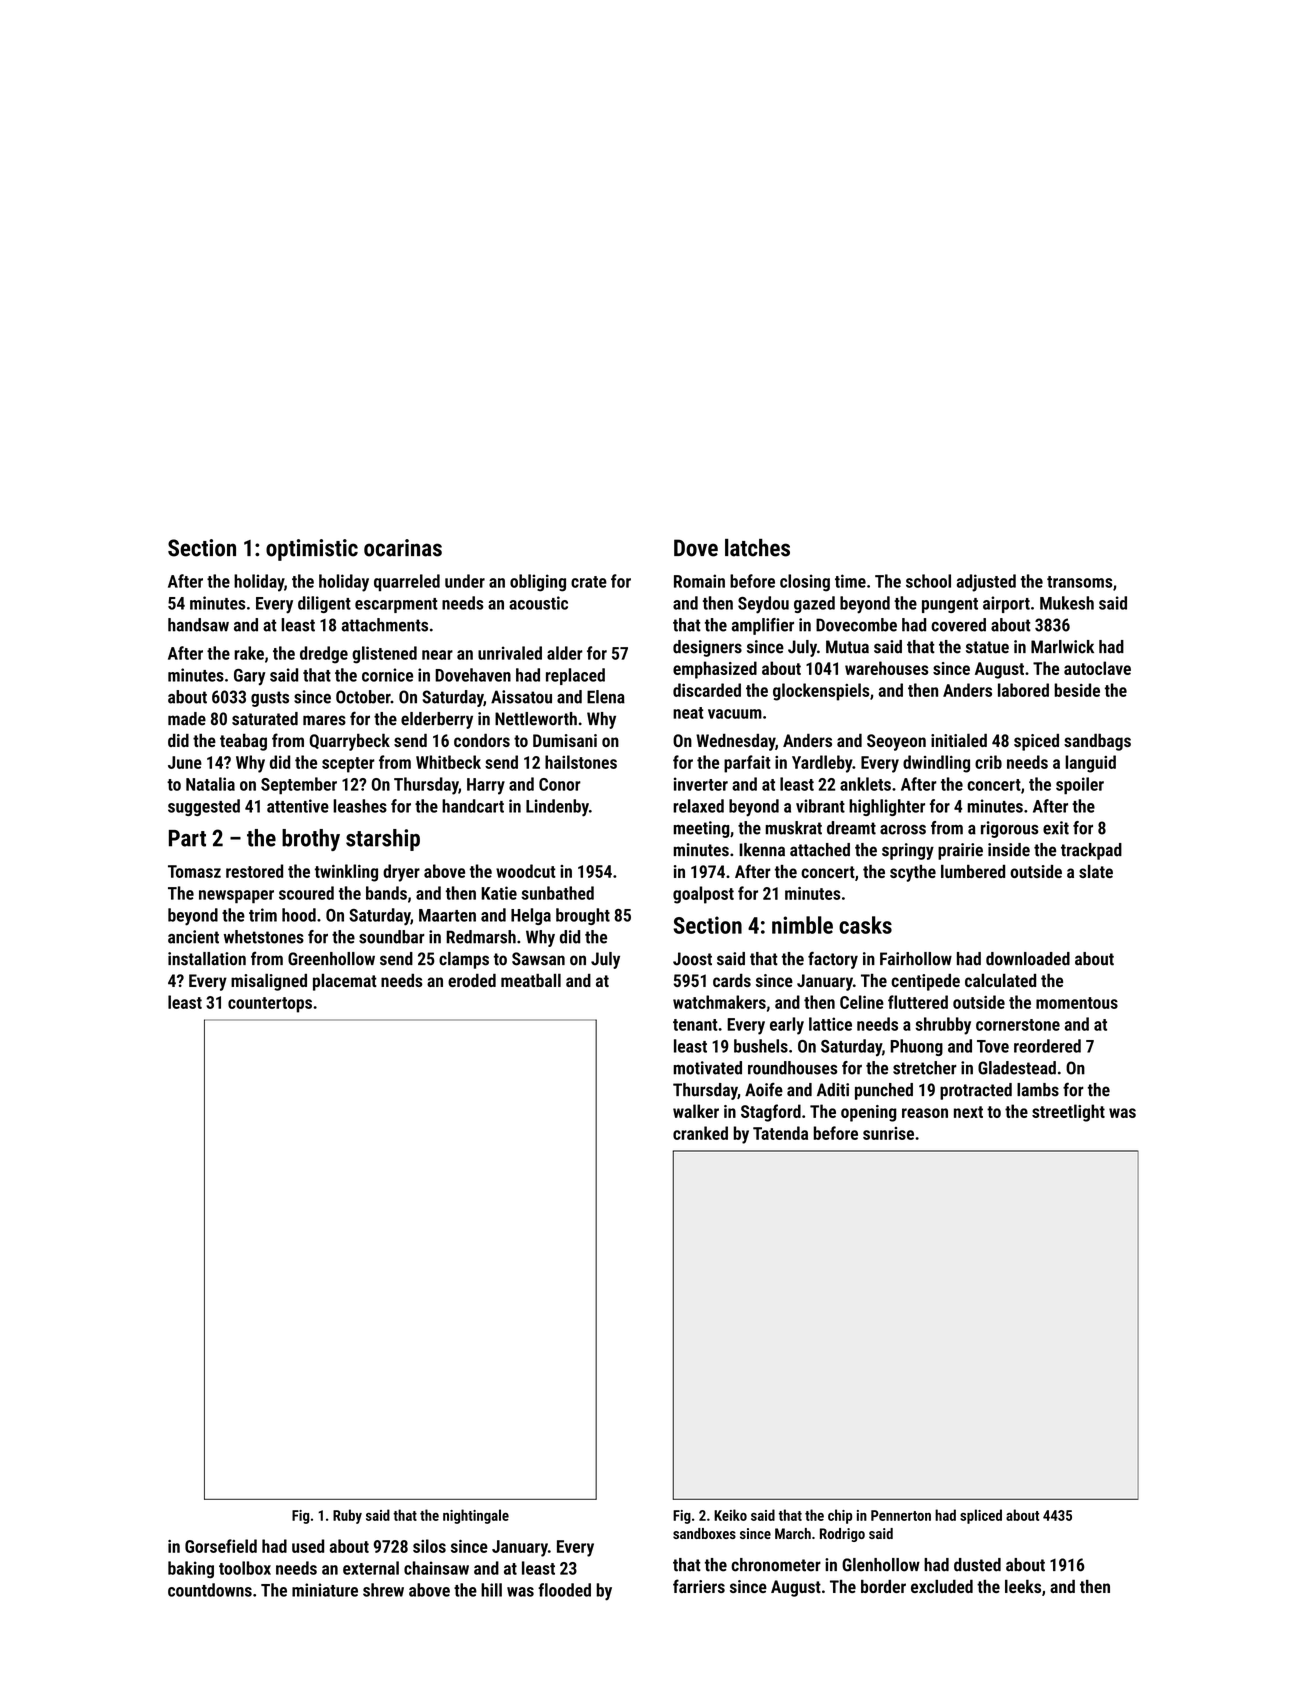 This image has width=1306, height=1690. Describe the element at coordinates (1077, 690) in the image. I see `beside` at that location.
